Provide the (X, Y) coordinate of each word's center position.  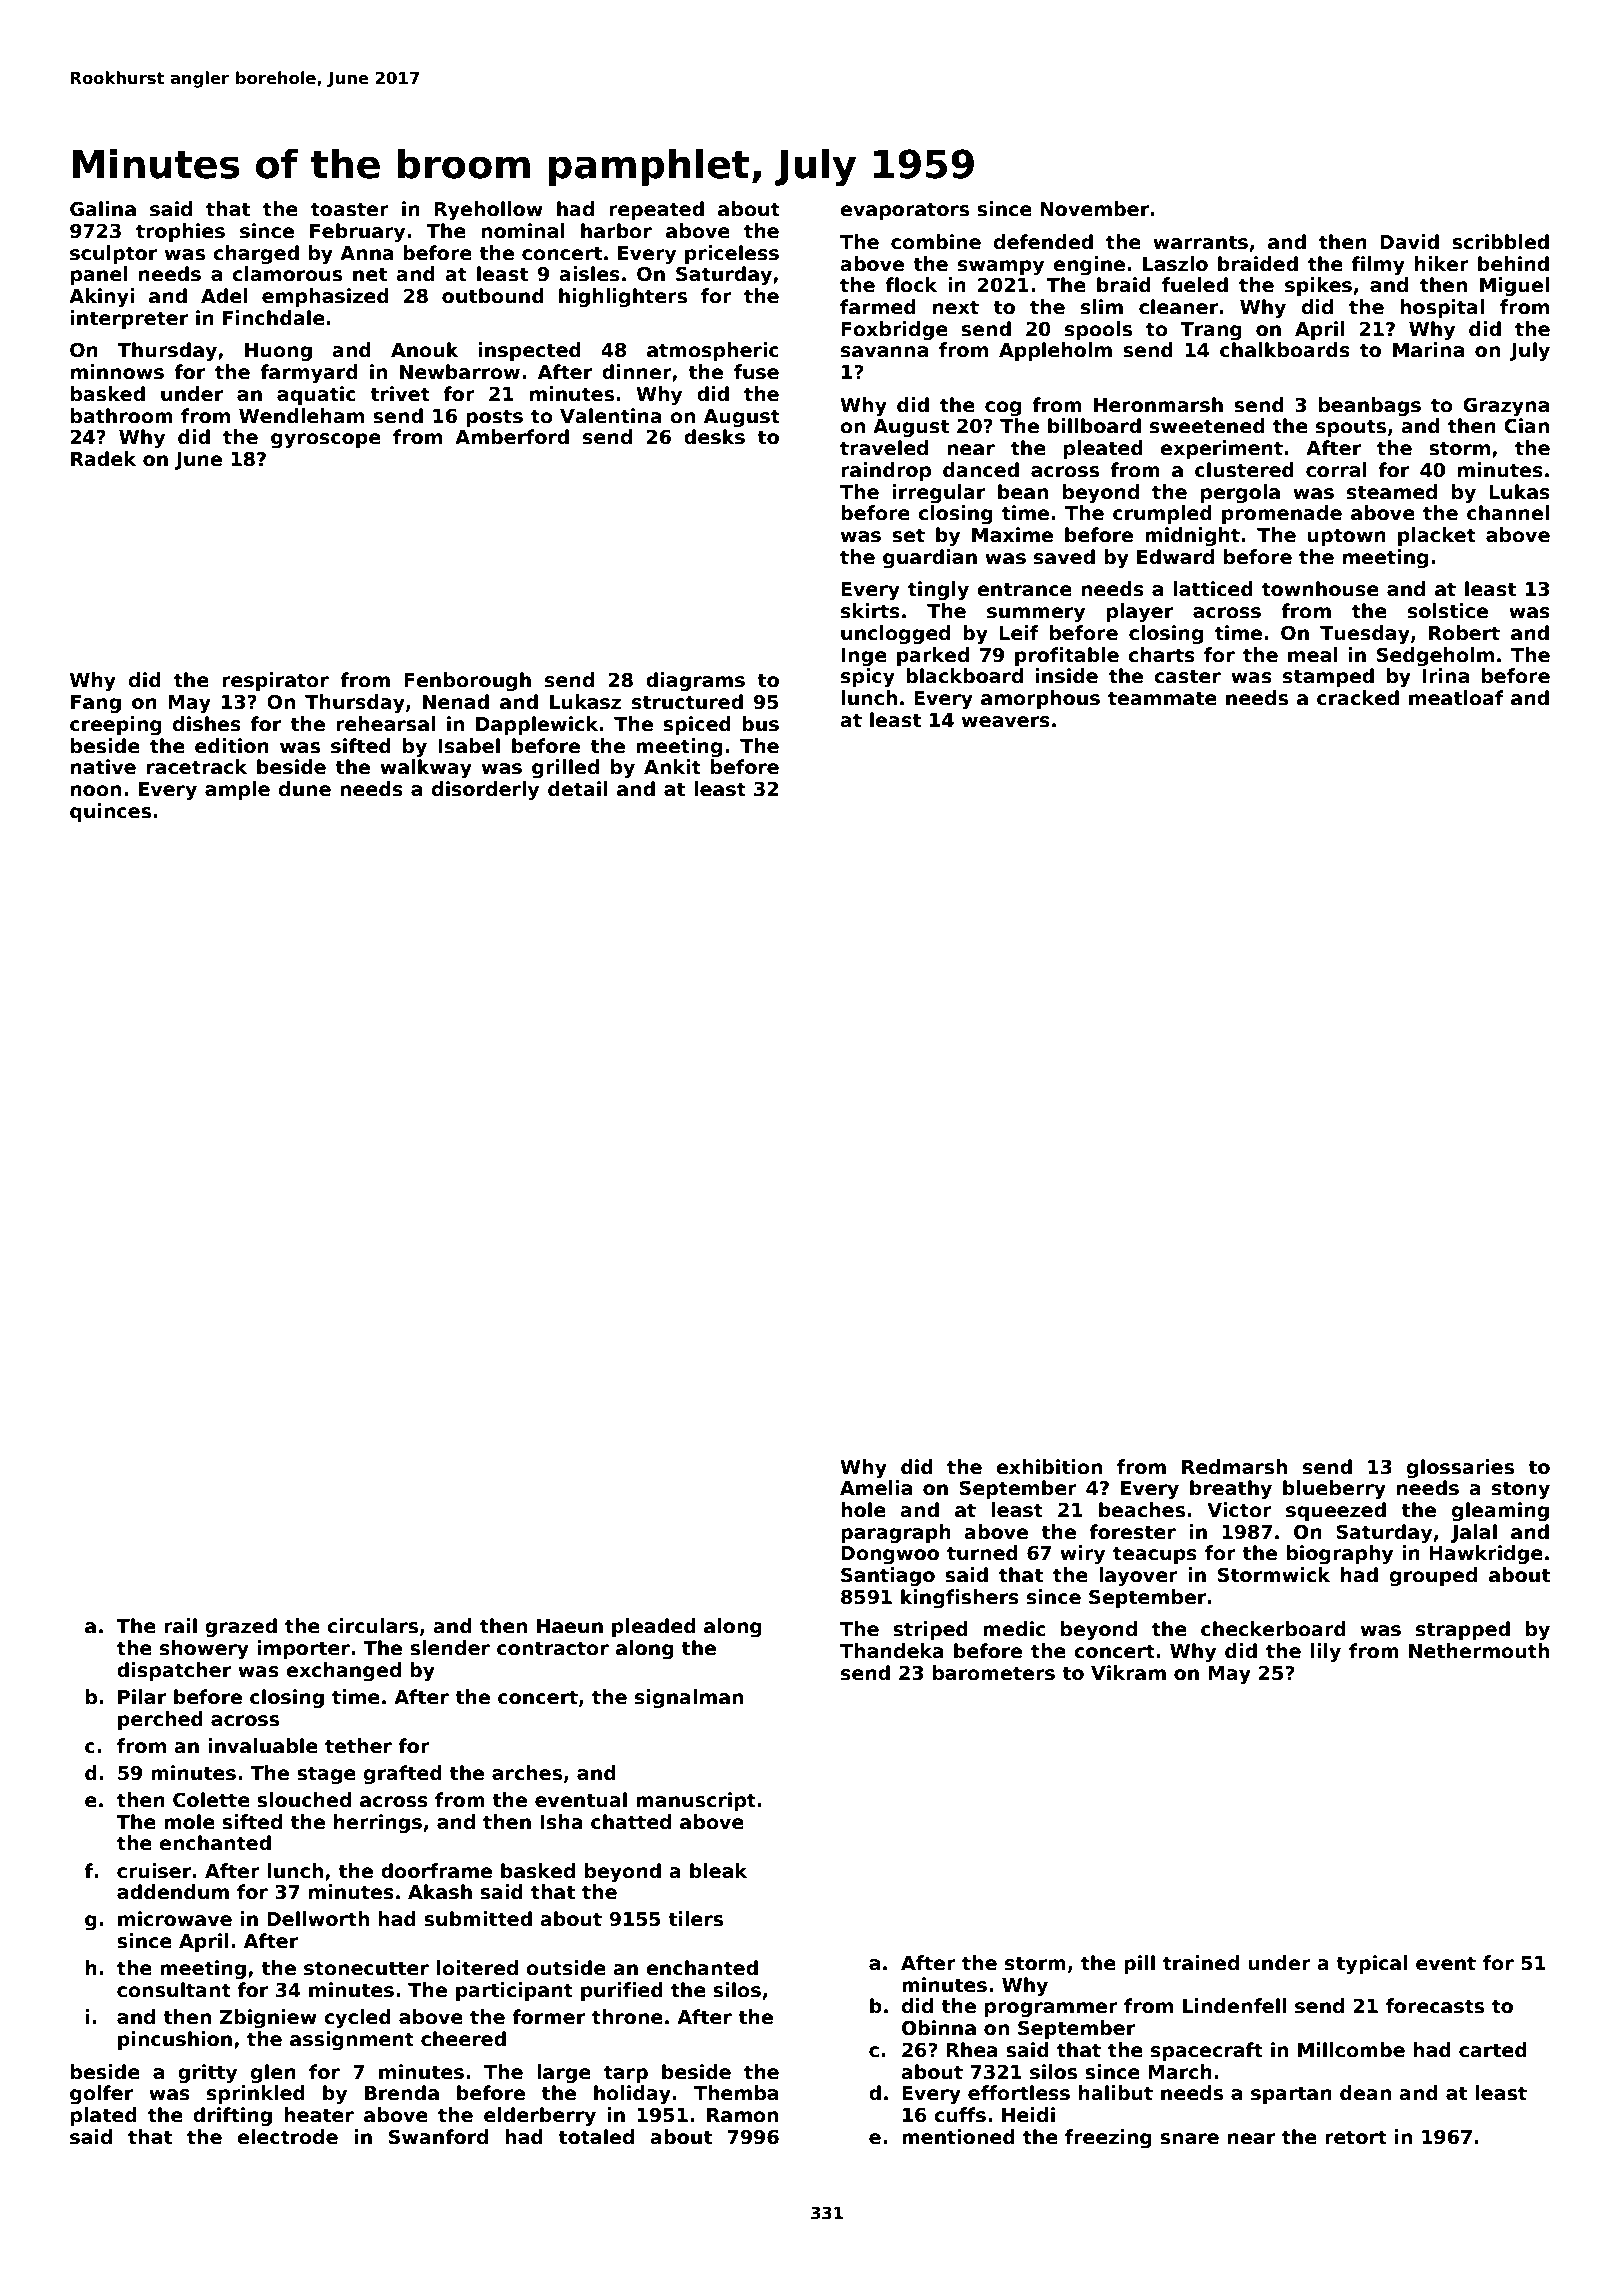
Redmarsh (1234, 1467)
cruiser (154, 1871)
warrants (1200, 242)
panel (99, 275)
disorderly (485, 790)
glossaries (1460, 1468)
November (1094, 209)
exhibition (1049, 1467)
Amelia (876, 1488)
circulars (372, 1626)
